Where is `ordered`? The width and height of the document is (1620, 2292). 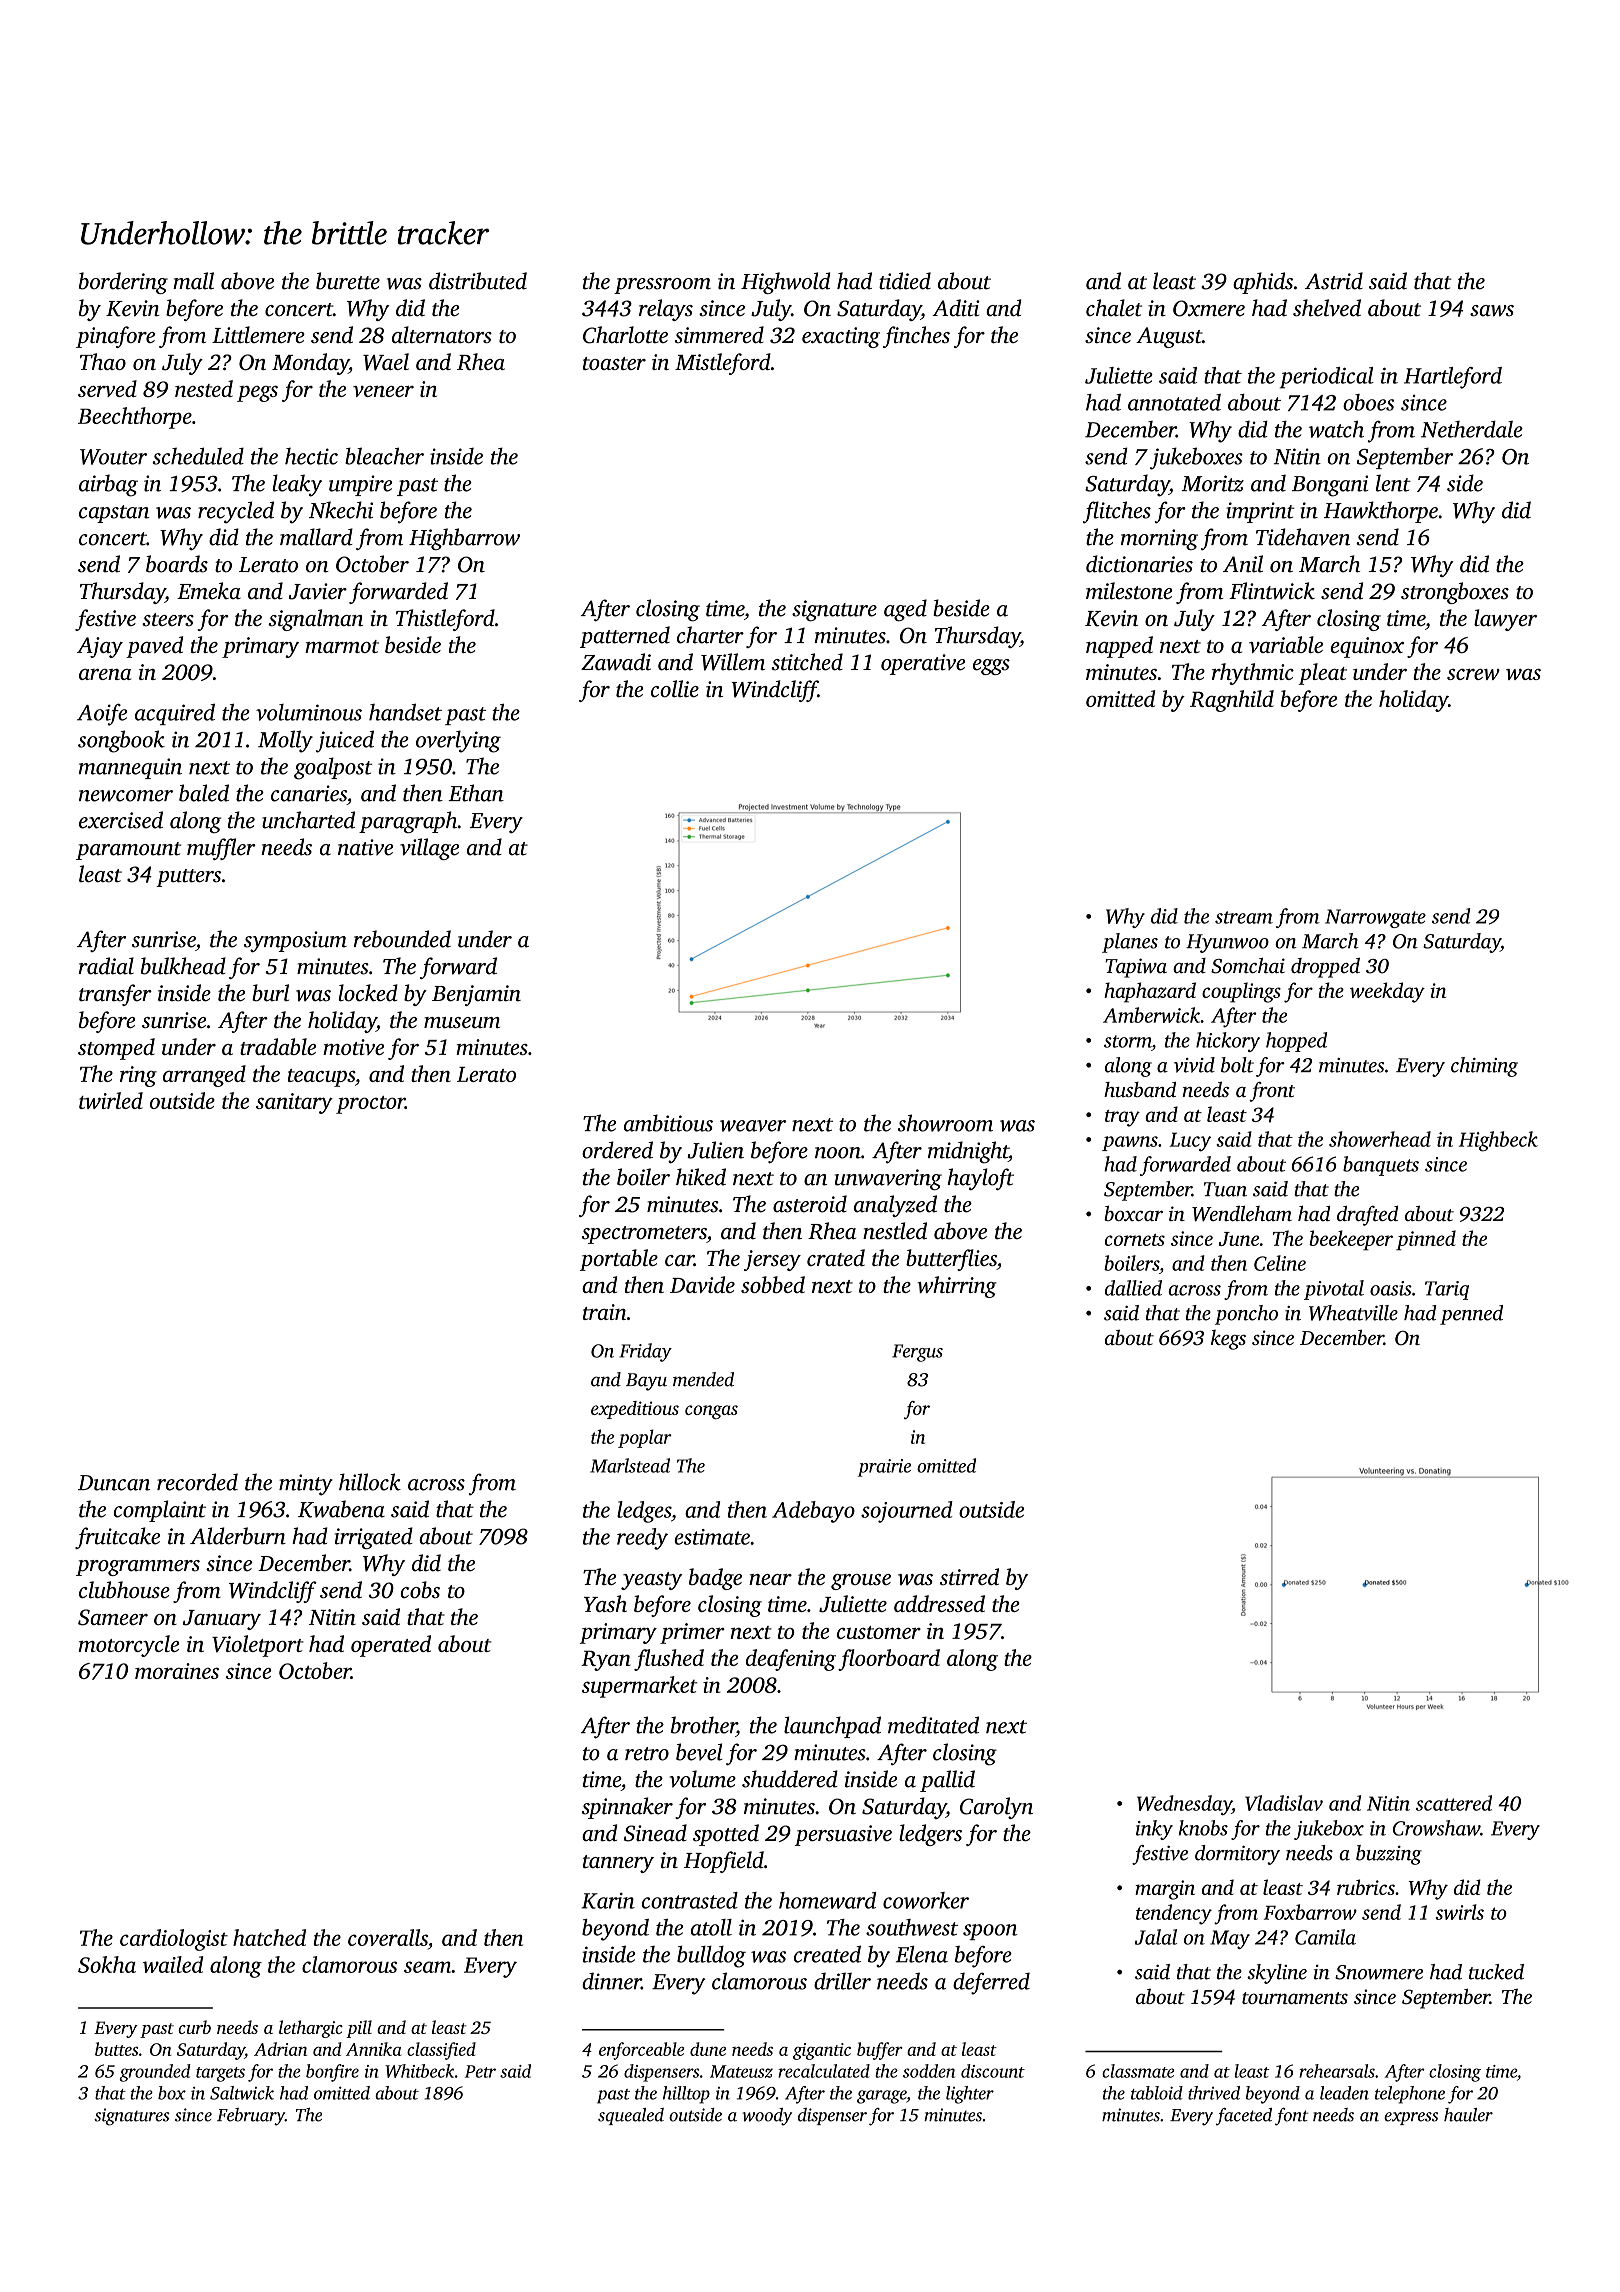
ordered is located at coordinates (617, 1150).
